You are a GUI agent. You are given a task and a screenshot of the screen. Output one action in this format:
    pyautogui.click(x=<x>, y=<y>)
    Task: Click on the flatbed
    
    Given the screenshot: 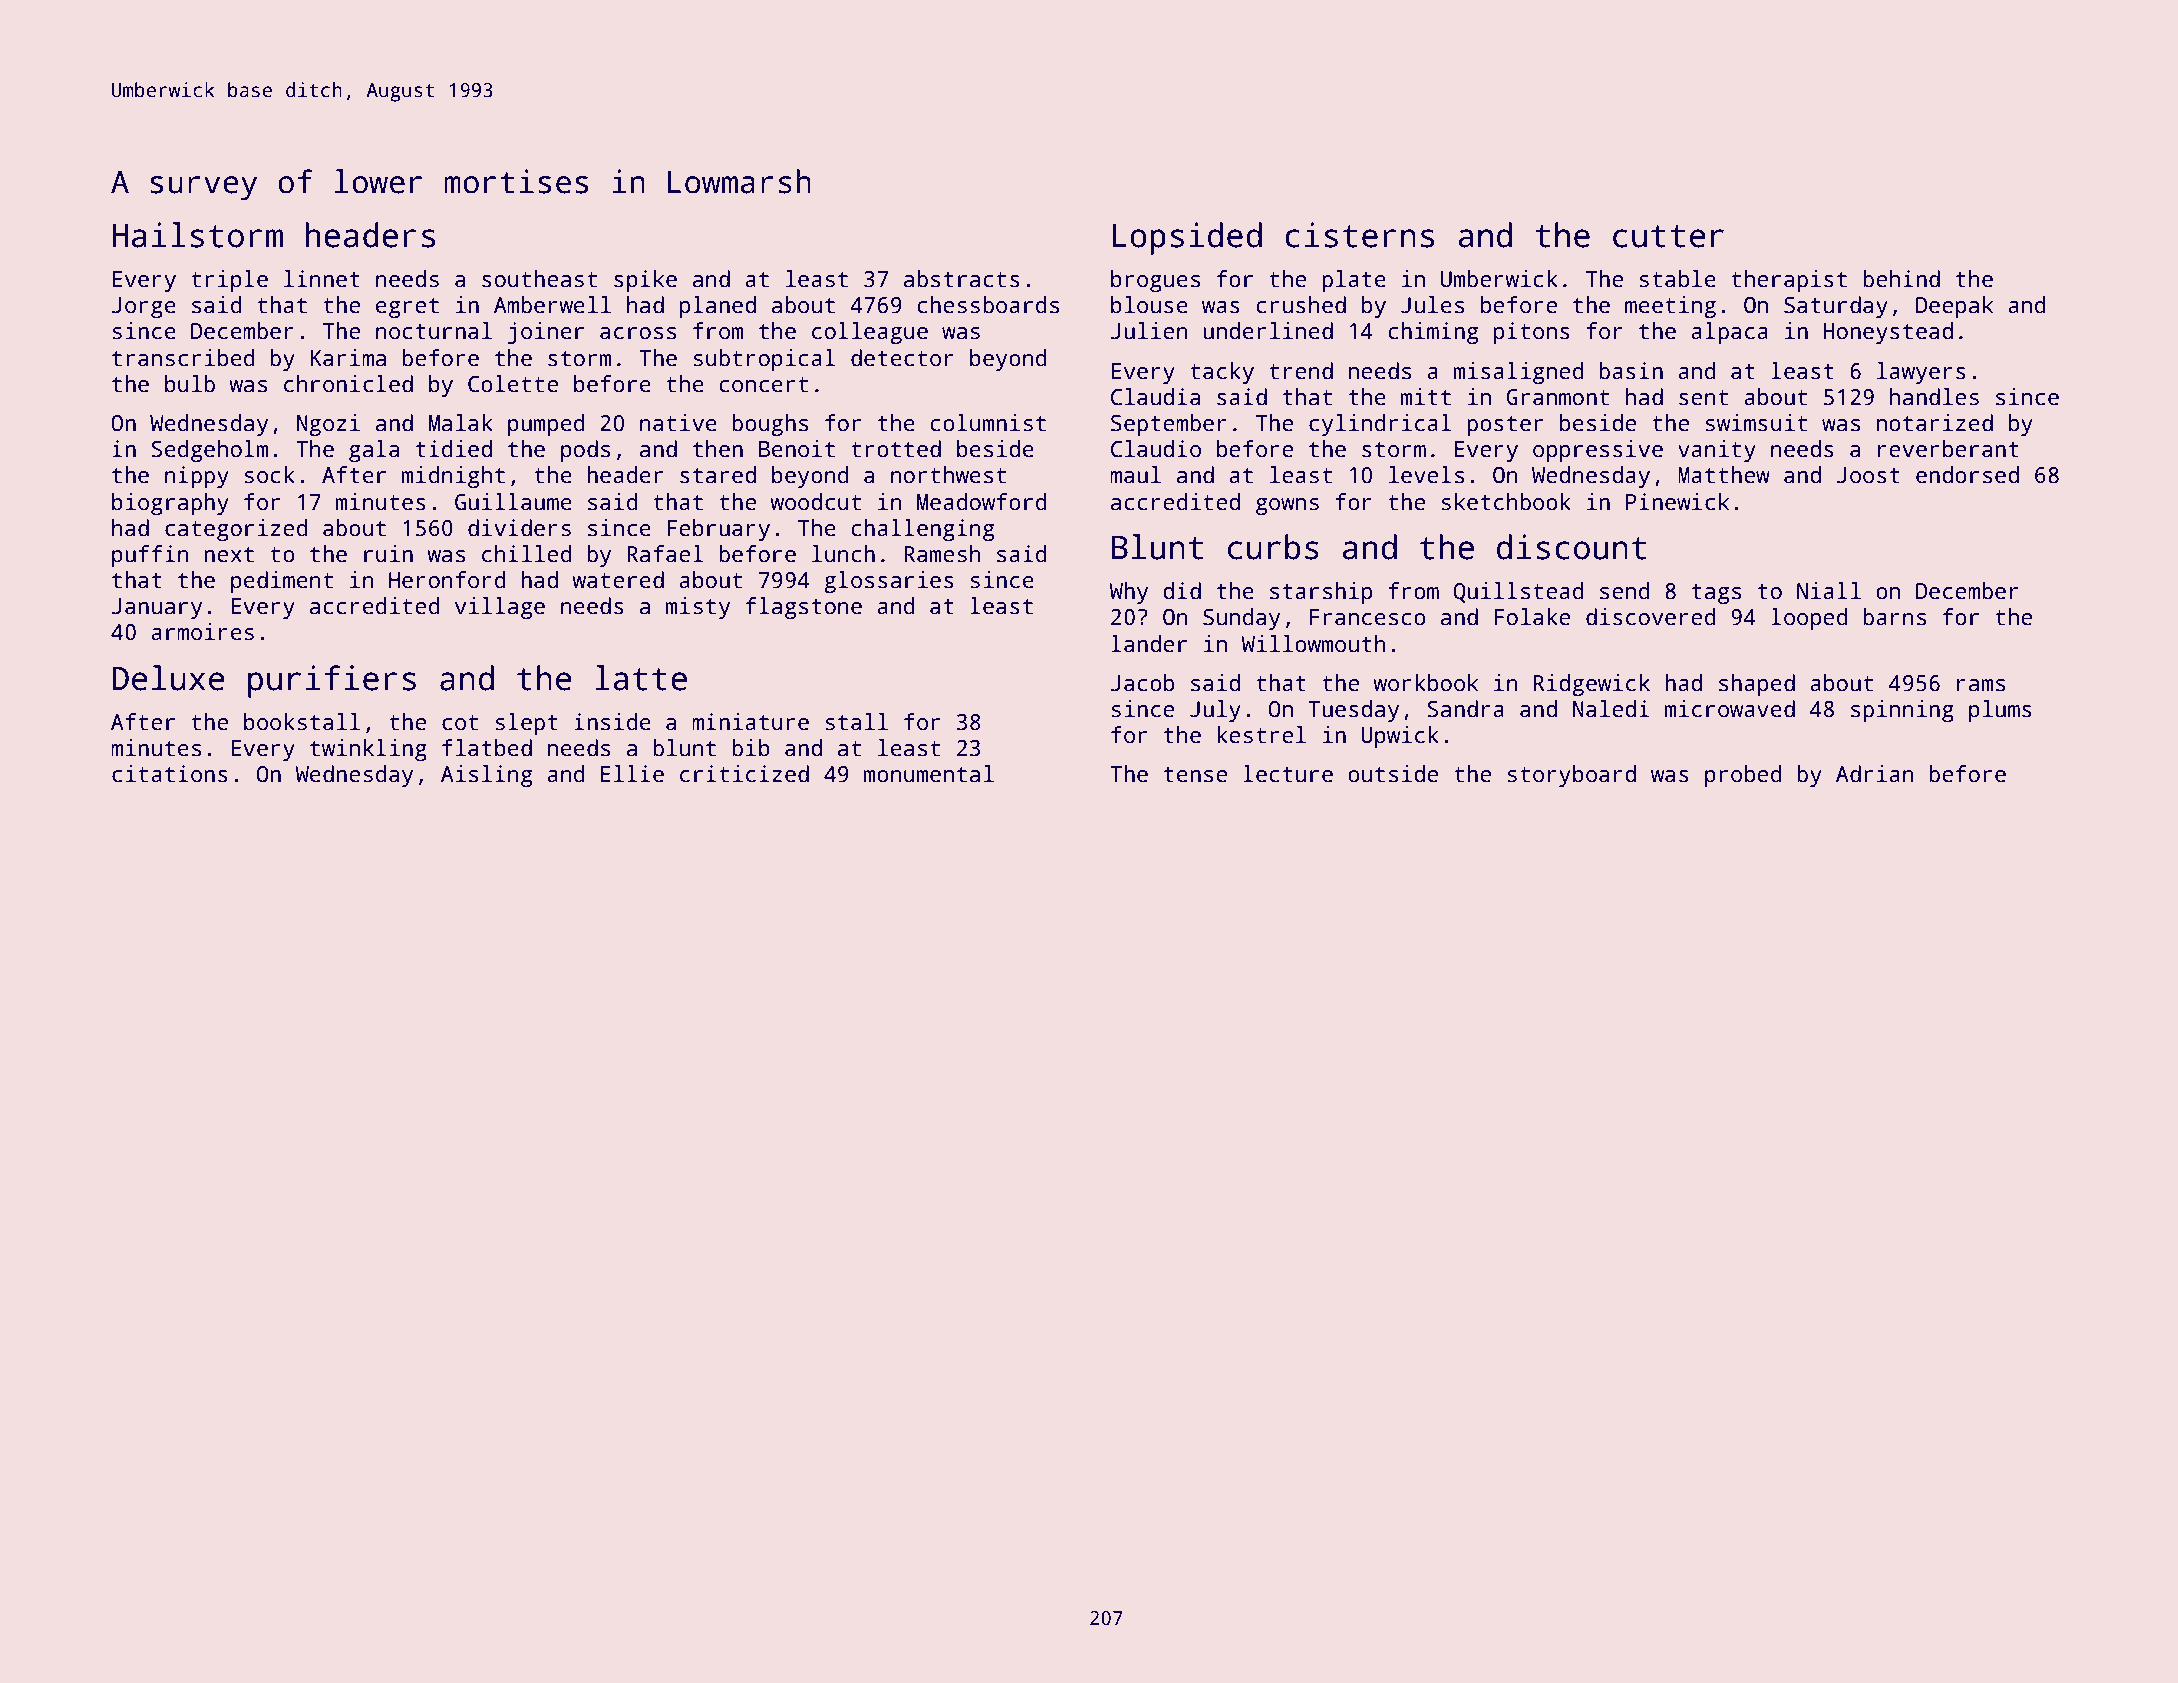 What is the action you would take?
    pyautogui.click(x=487, y=748)
